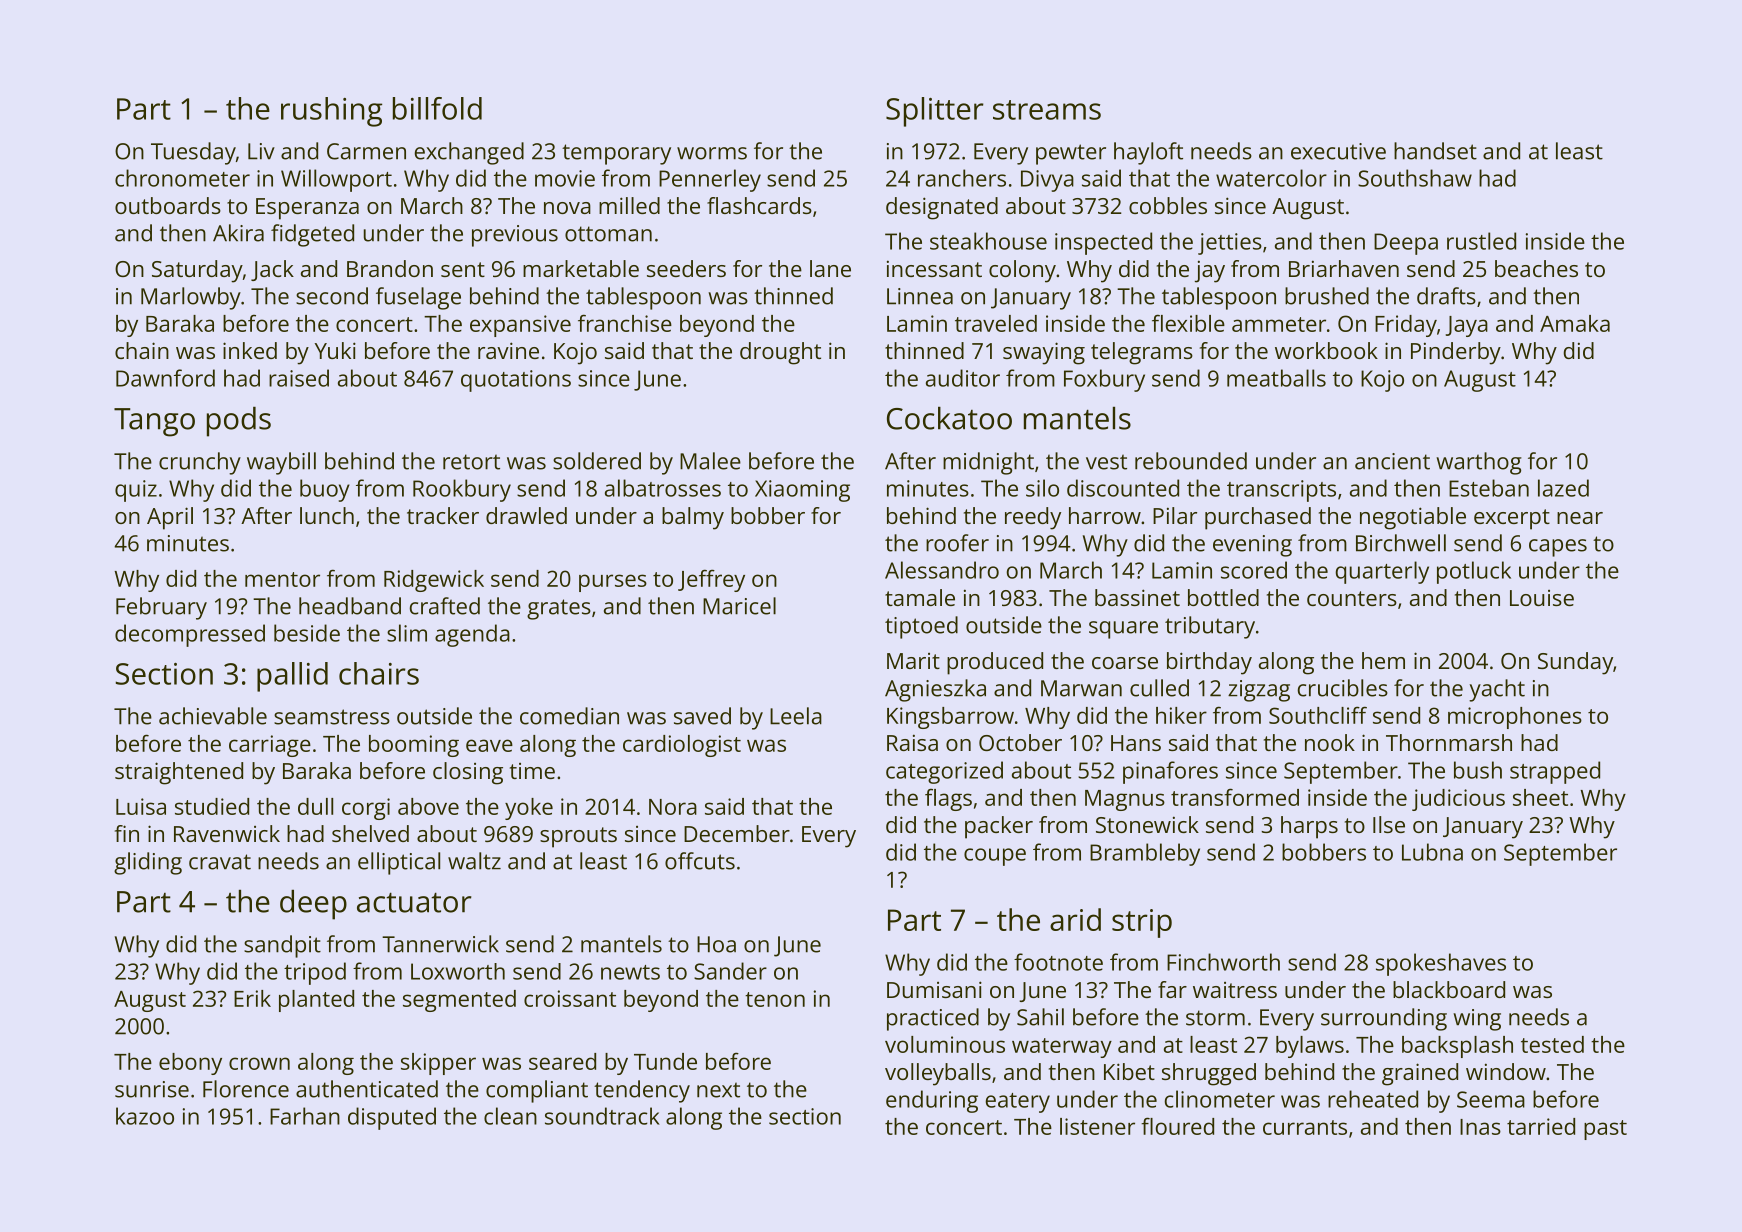 This screenshot has height=1232, width=1742. I want to click on Nora, so click(673, 807).
